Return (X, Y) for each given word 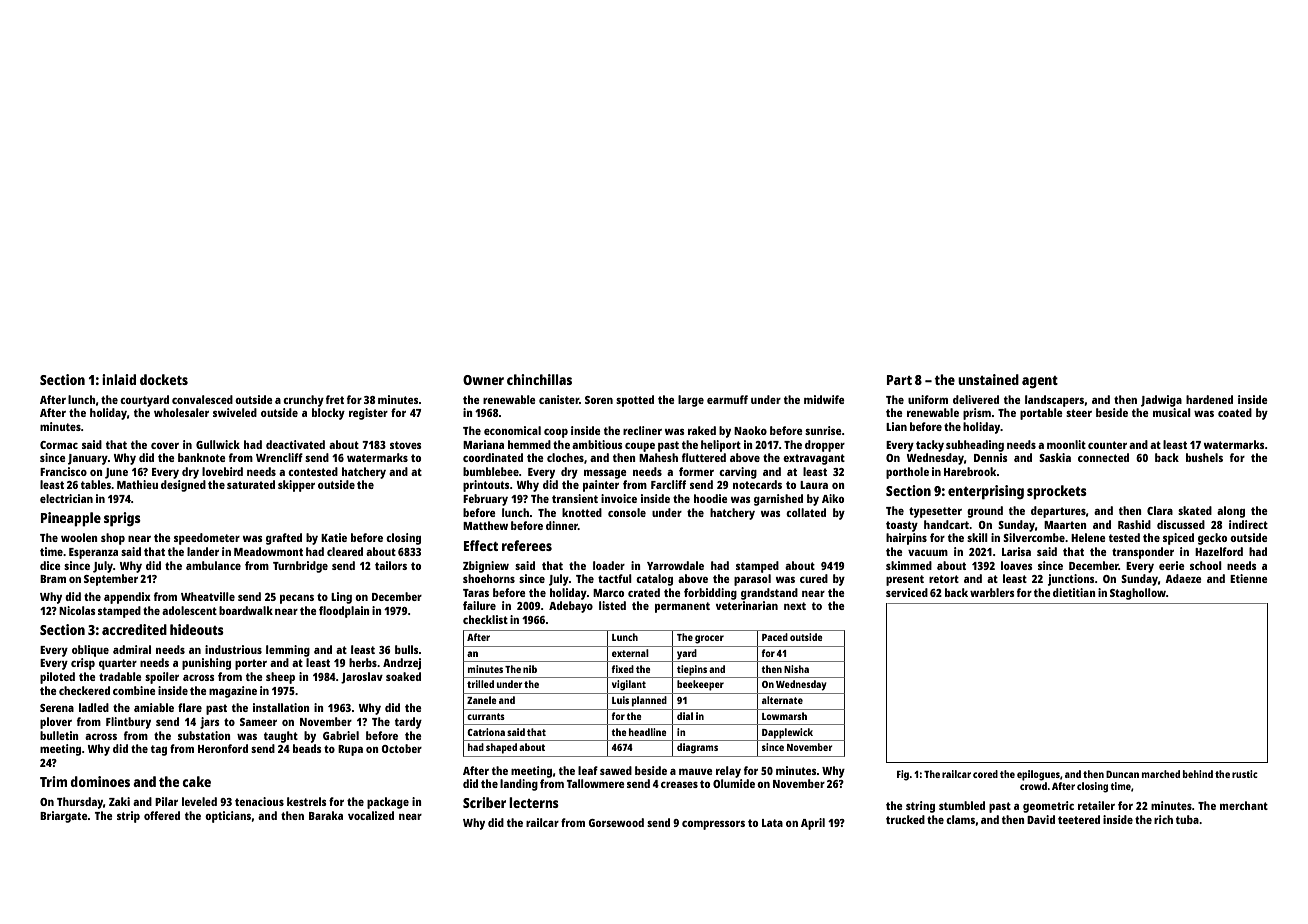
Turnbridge (300, 567)
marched (1161, 774)
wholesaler (181, 412)
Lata (772, 823)
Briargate (64, 817)
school (1206, 565)
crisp (83, 664)
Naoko (750, 430)
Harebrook (970, 471)
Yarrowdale (675, 565)
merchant (1244, 805)
